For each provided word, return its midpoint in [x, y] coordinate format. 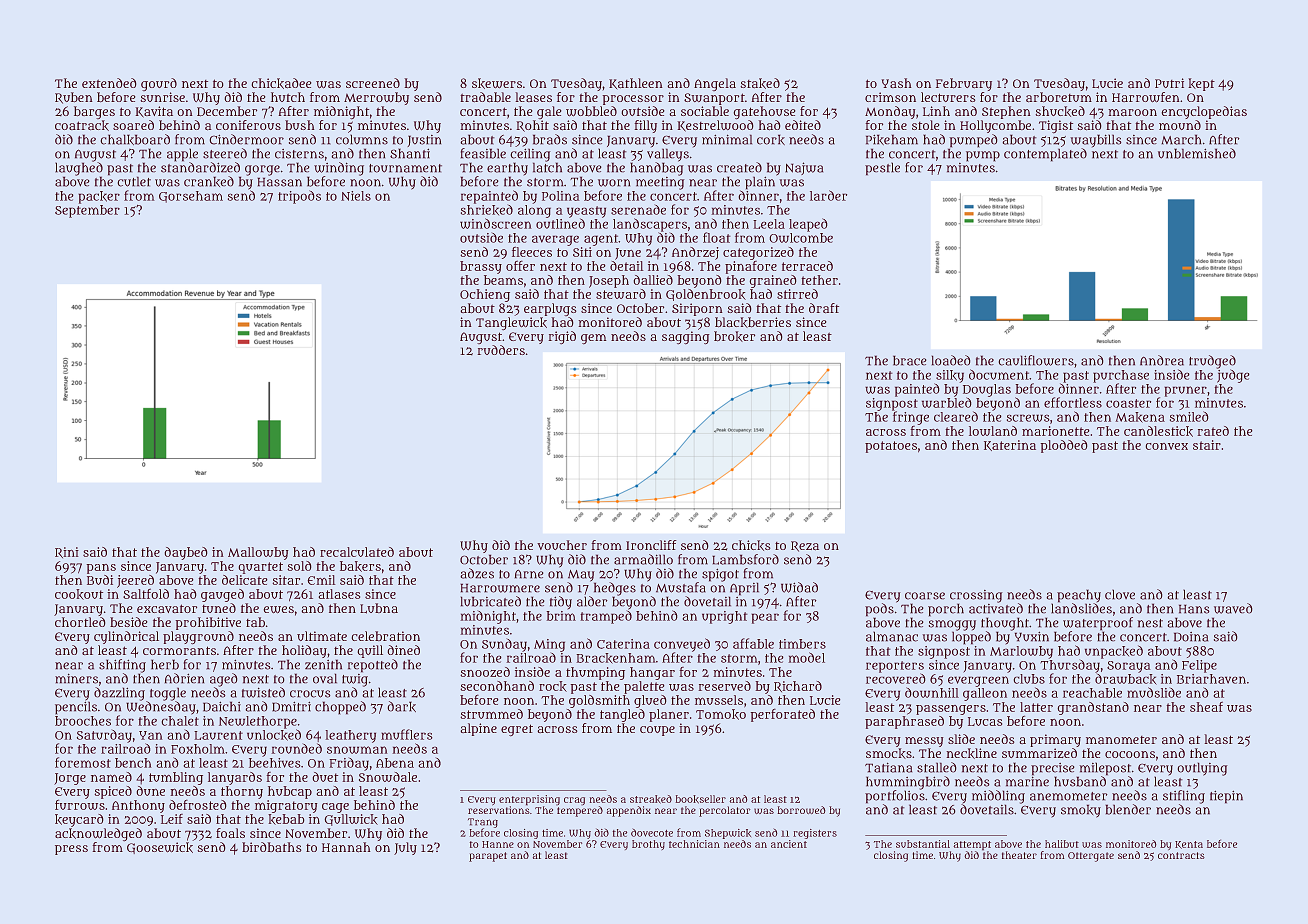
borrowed [801, 810]
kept [1201, 84]
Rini [67, 552]
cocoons [1130, 754]
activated [996, 608]
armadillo [643, 559]
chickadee [281, 83]
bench [133, 763]
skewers [497, 83]
